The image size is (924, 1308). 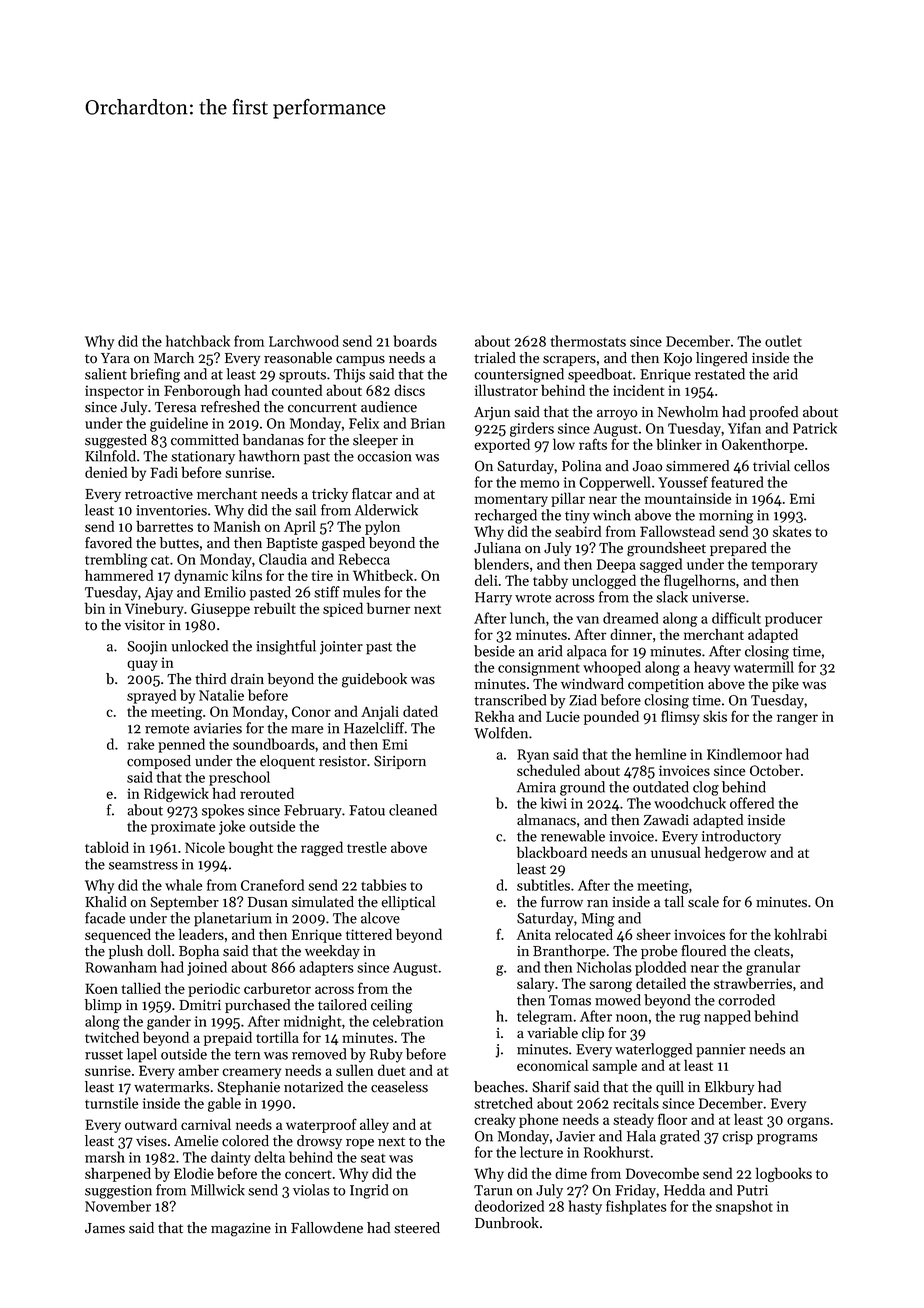 What do you see at coordinates (773, 968) in the document?
I see `granular` at bounding box center [773, 968].
